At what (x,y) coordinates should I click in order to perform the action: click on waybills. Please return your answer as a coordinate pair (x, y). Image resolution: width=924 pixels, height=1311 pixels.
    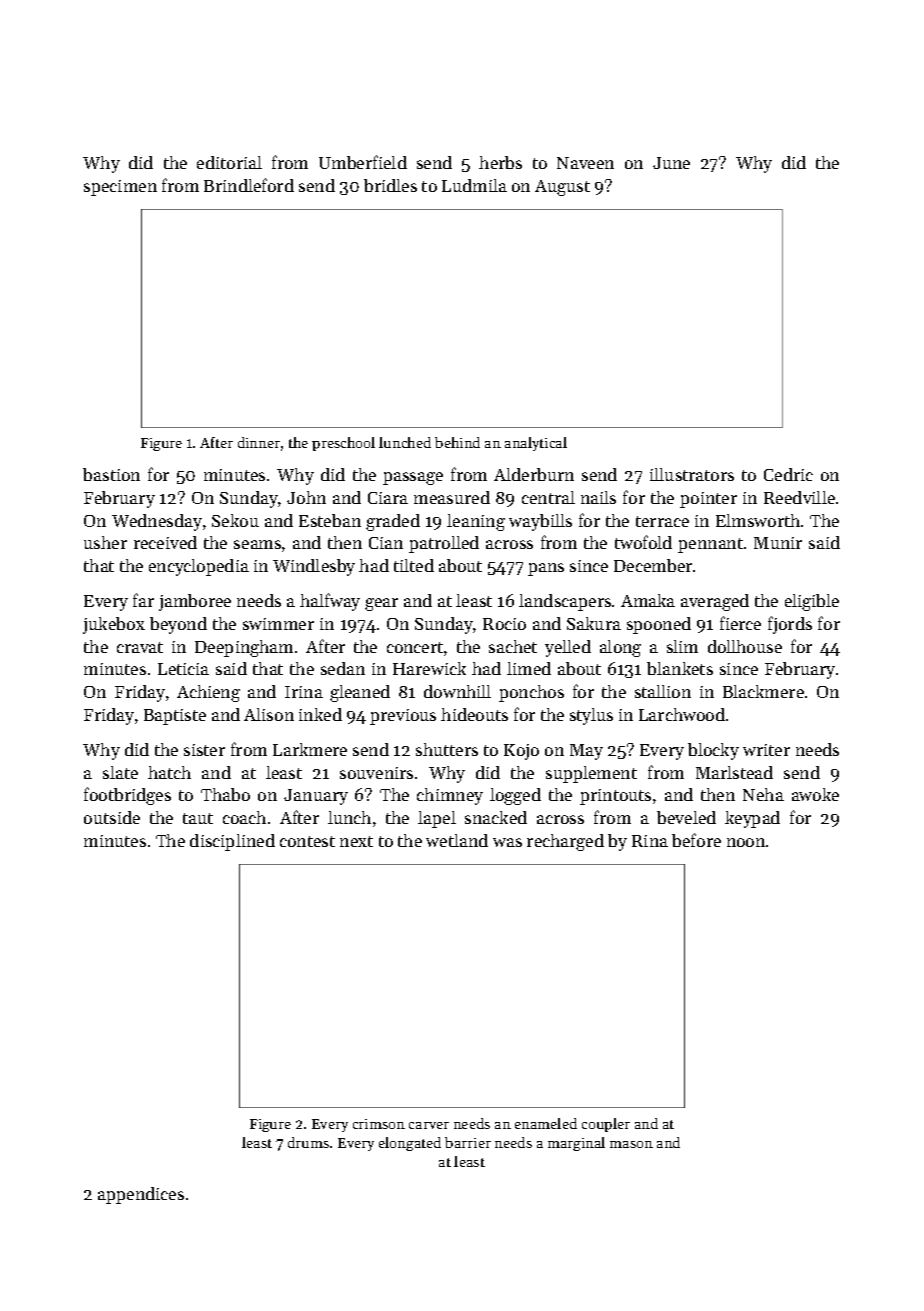
    Looking at the image, I should click on (540, 522).
